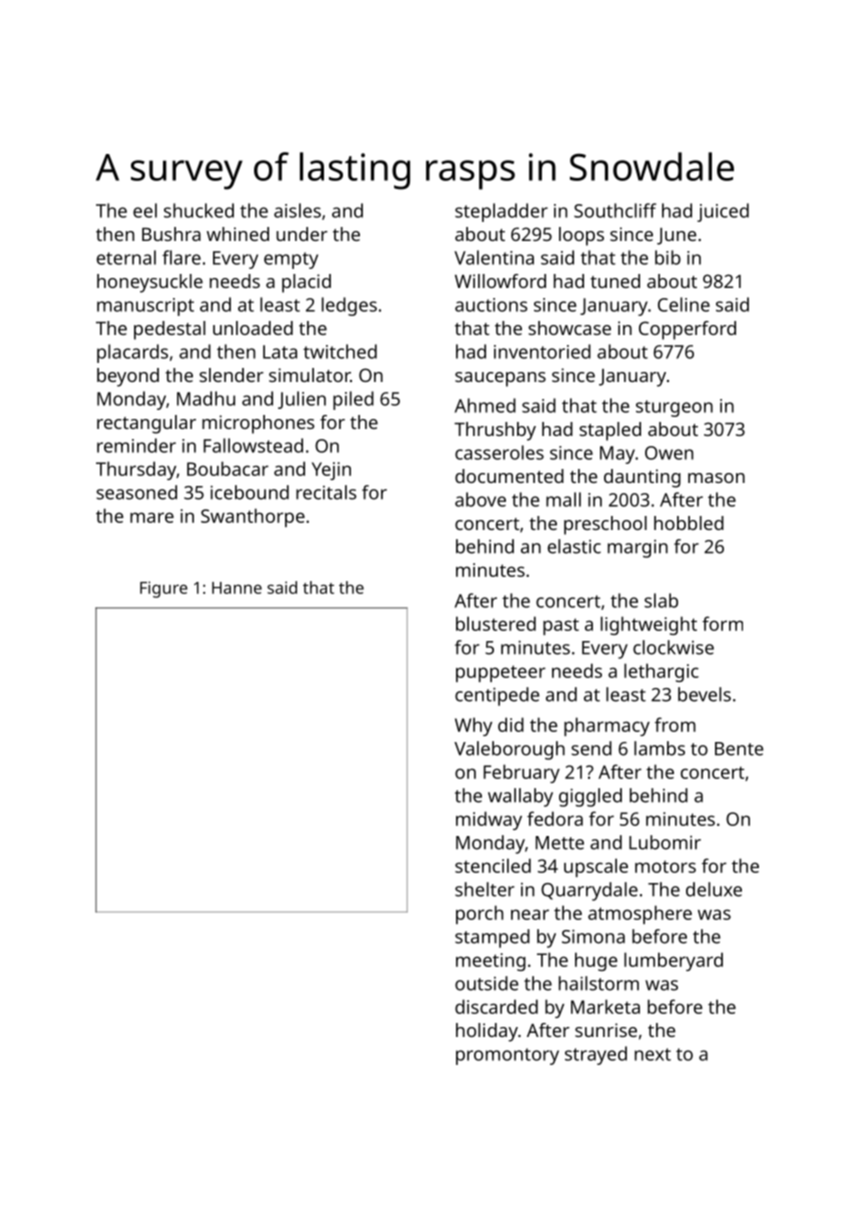  I want to click on holiday, so click(487, 1032).
